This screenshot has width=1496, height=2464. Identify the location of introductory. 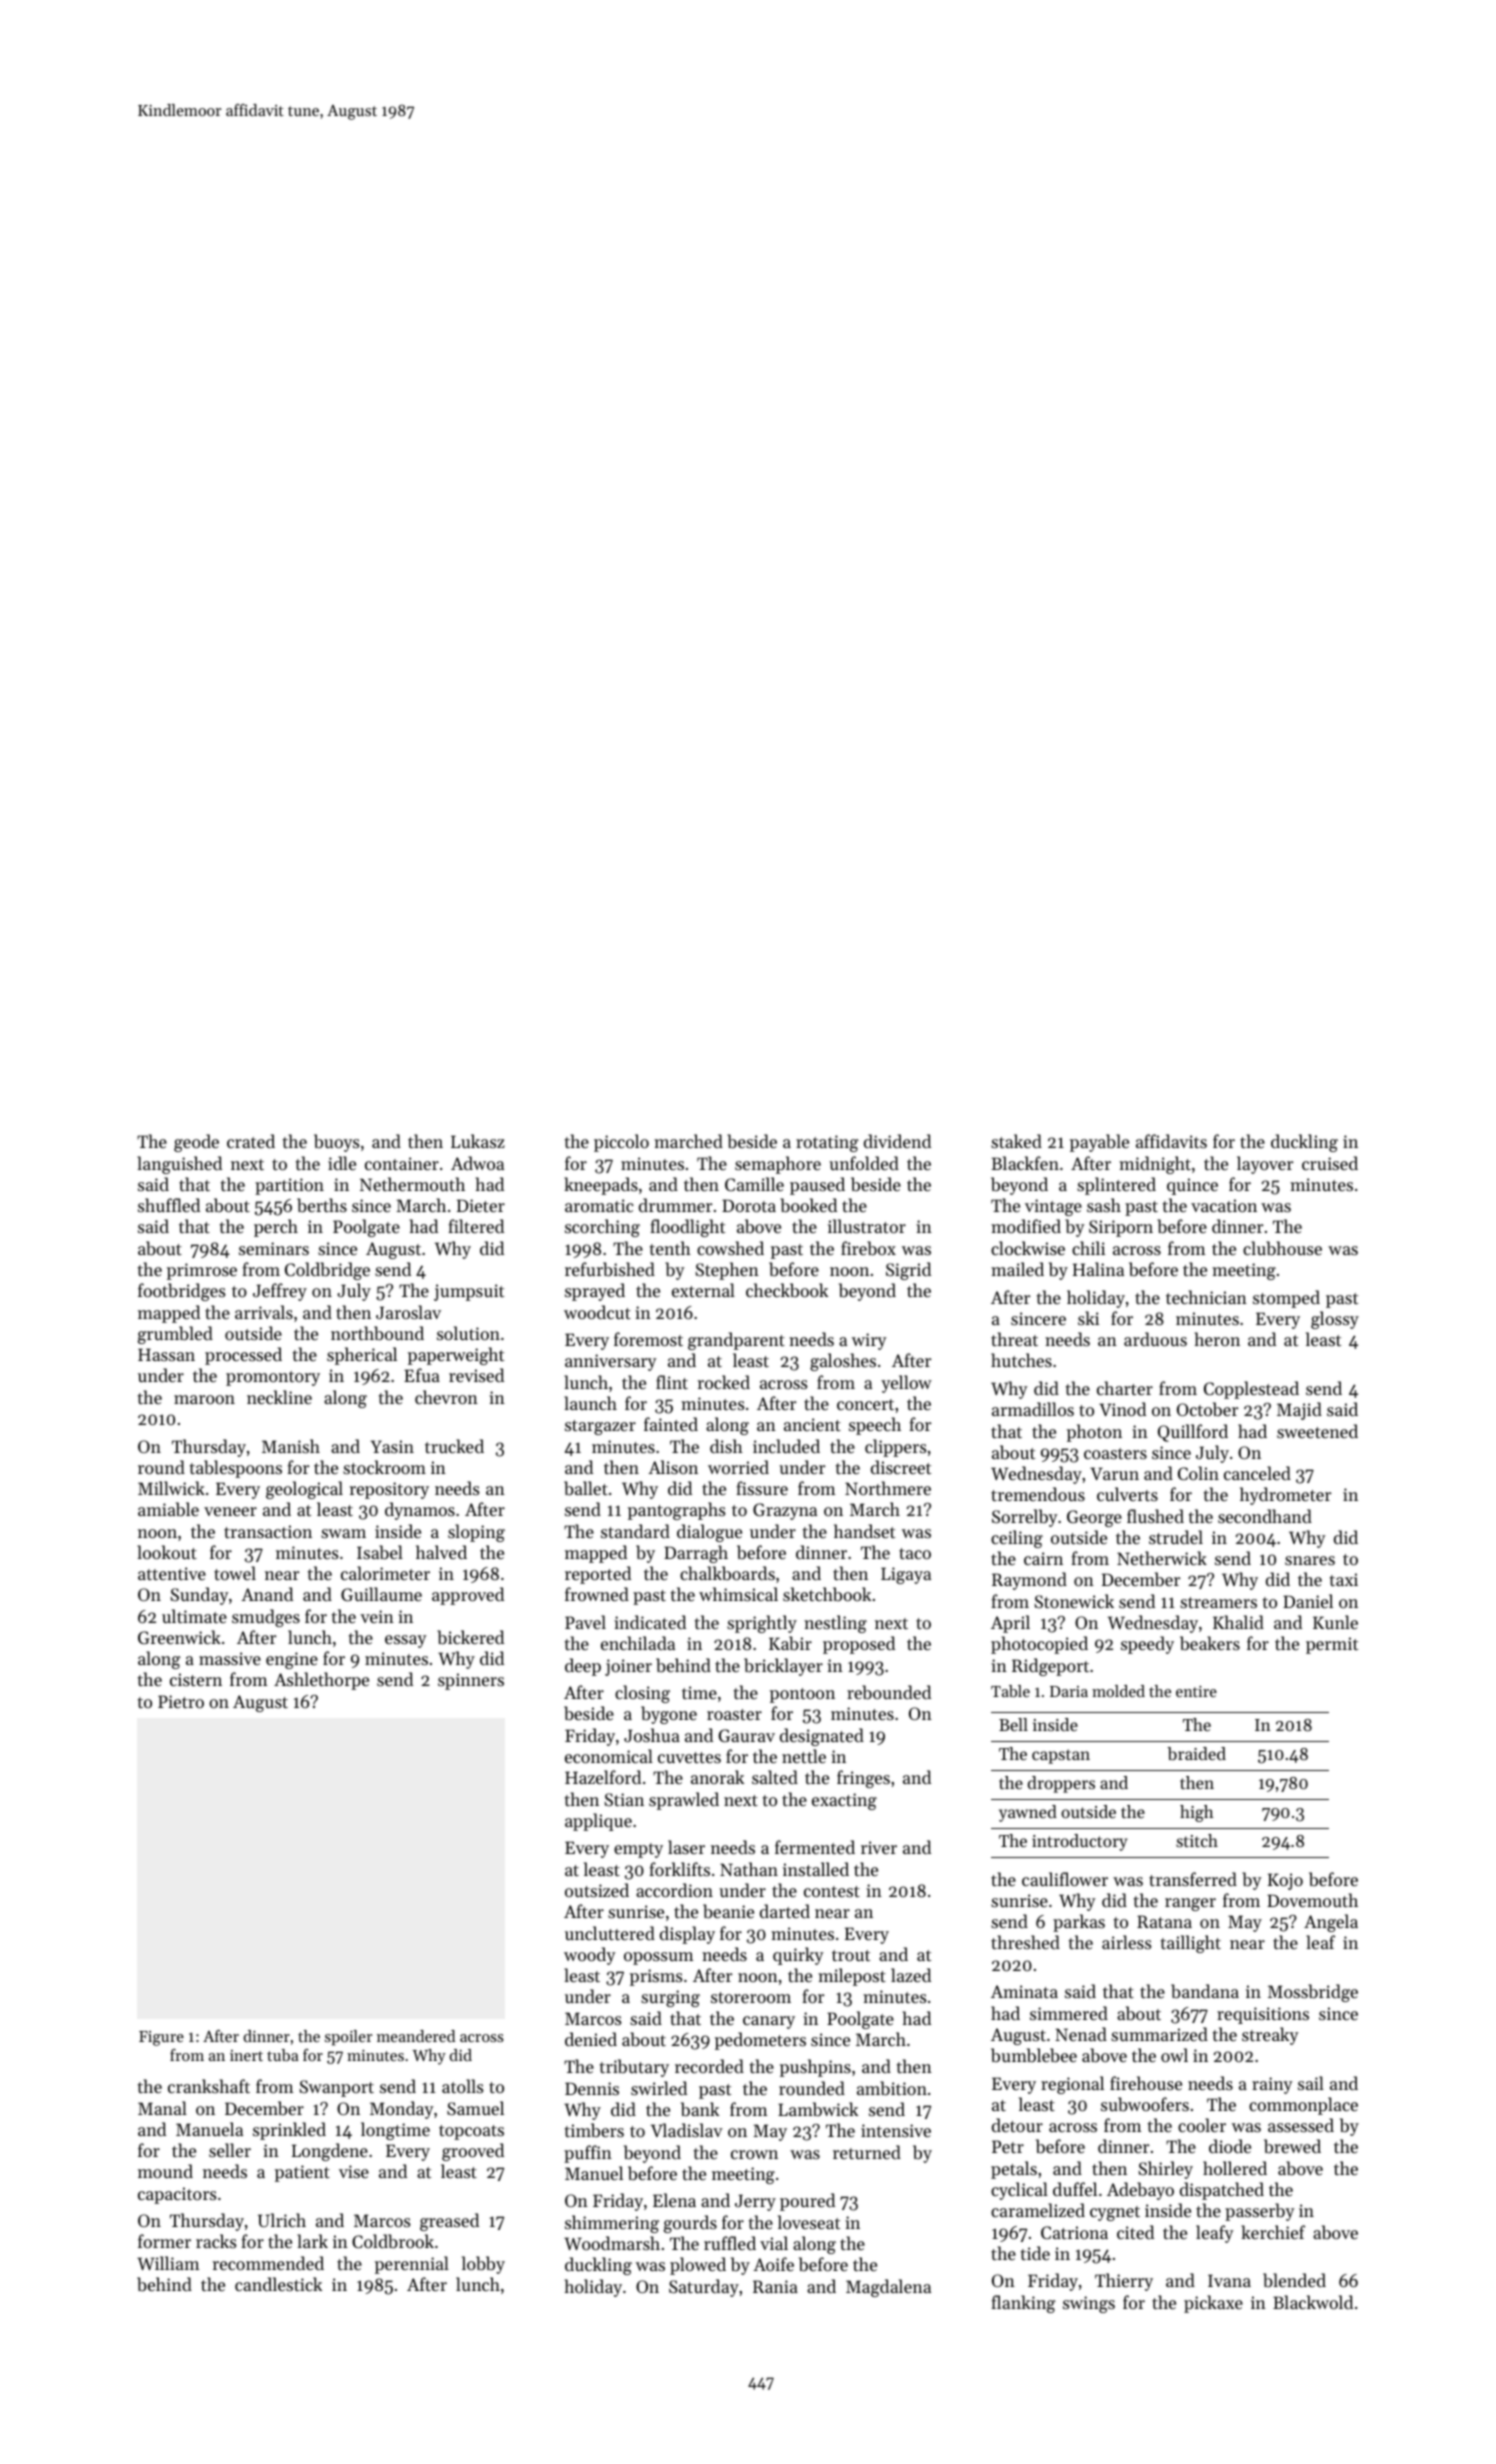
(1079, 1842).
